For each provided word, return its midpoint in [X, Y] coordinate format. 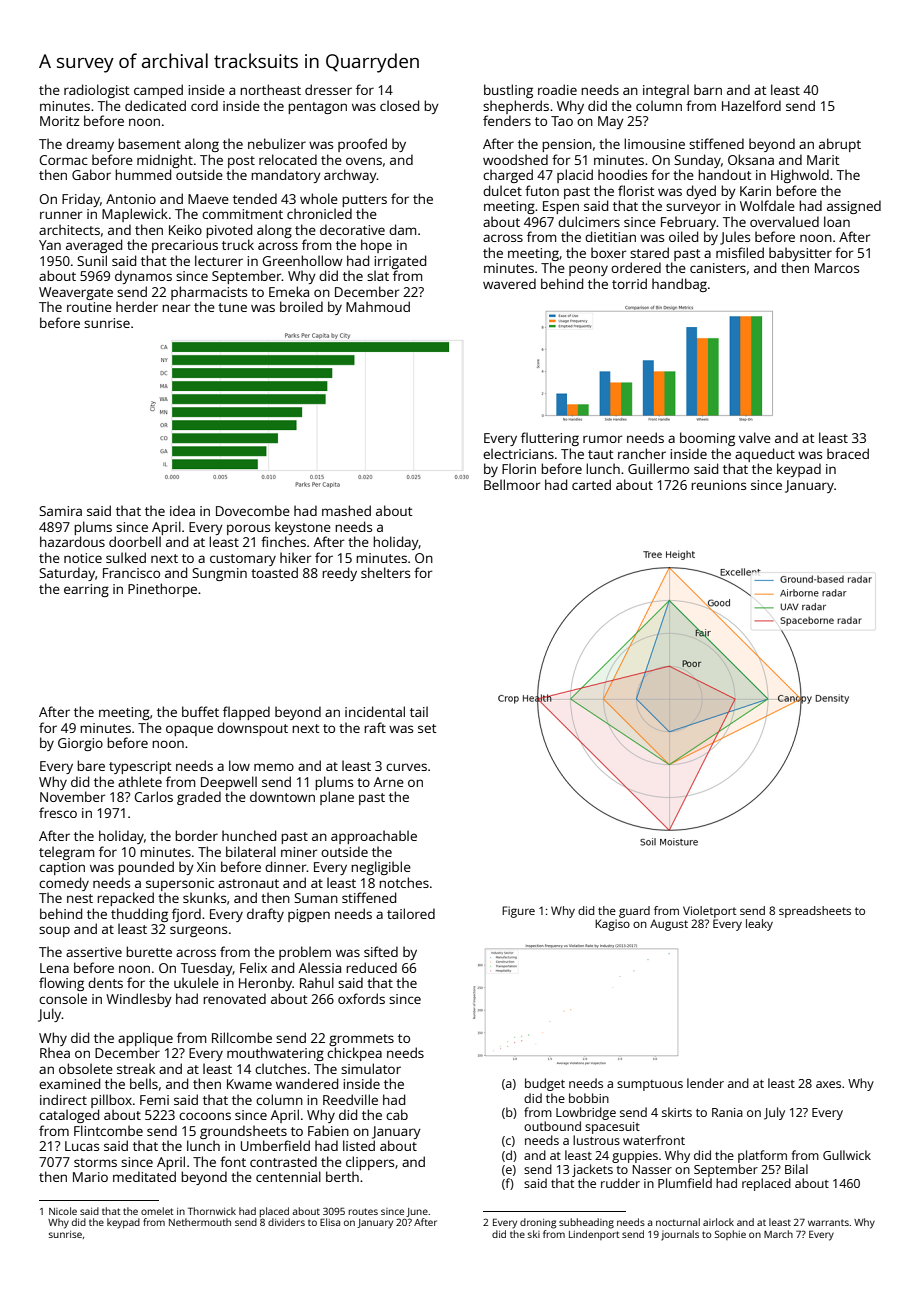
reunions [718, 485]
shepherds [516, 107]
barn [708, 89]
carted [591, 484]
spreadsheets [815, 912]
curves [406, 767]
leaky [759, 925]
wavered [509, 283]
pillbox [111, 1101]
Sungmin [219, 574]
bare [91, 765]
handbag [679, 285]
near [176, 308]
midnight [165, 161]
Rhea [55, 1052]
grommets [361, 1040]
